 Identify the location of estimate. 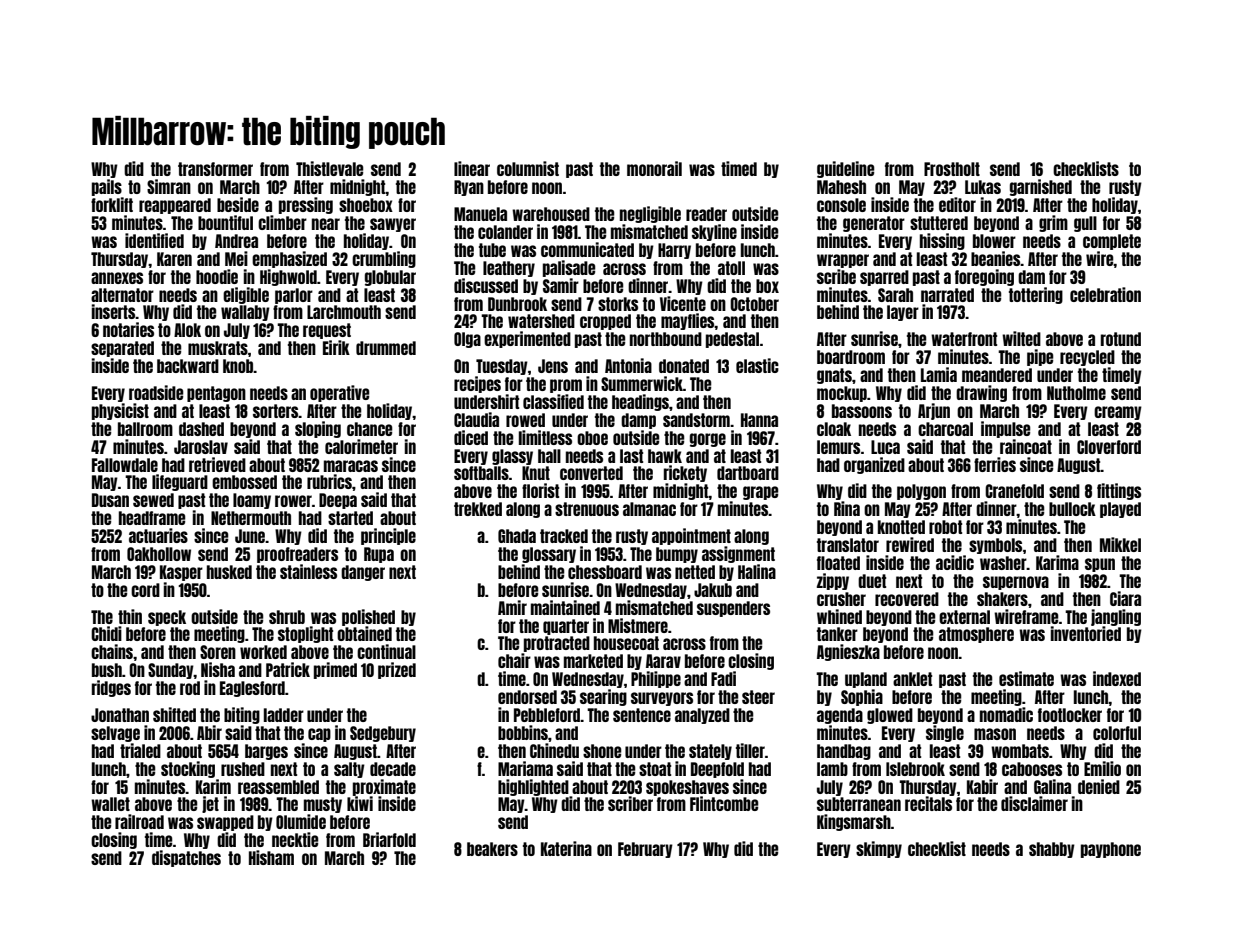
(1026, 678).
